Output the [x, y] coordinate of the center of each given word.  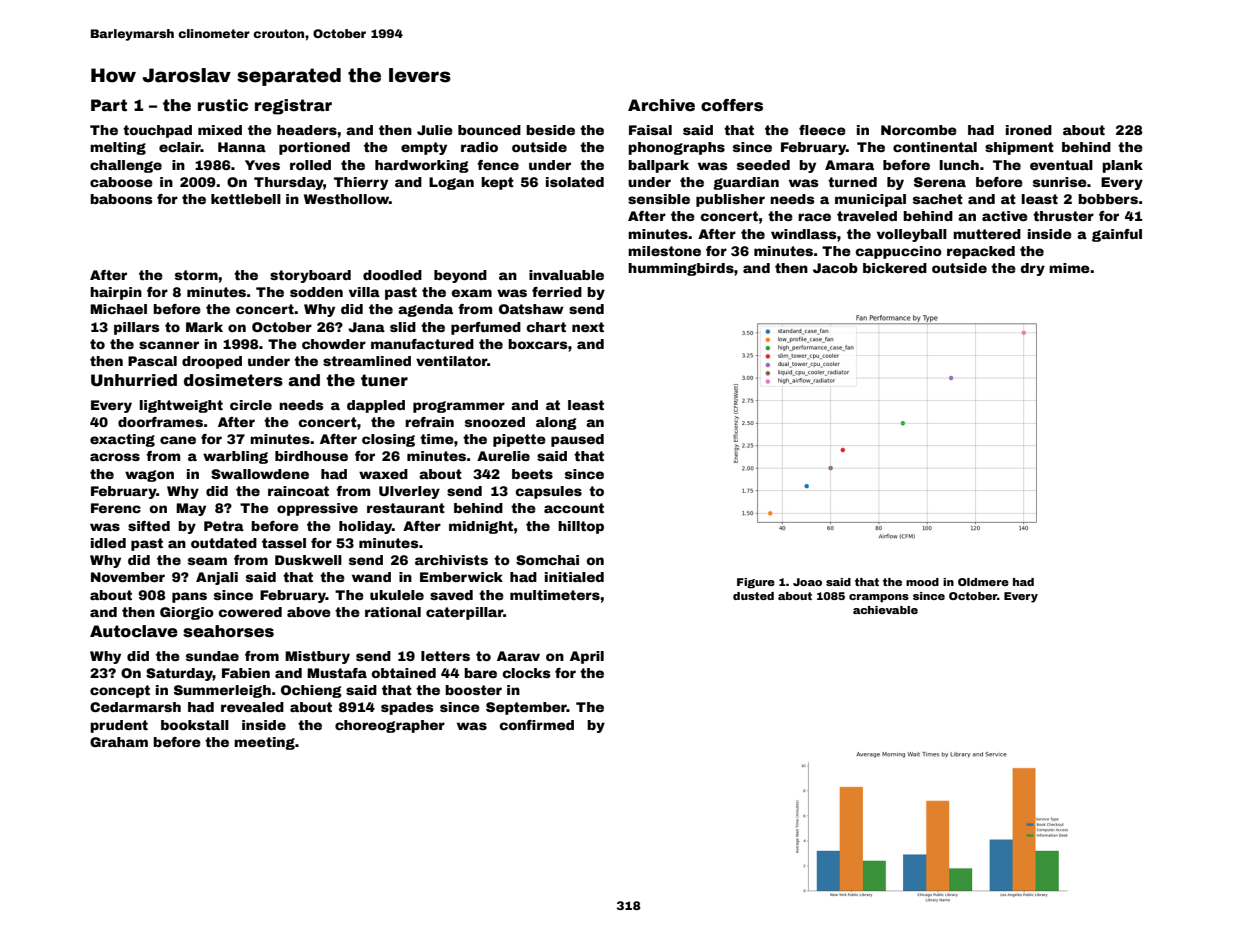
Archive [661, 105]
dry [1032, 269]
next [588, 327]
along [556, 423]
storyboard [310, 276]
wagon [149, 476]
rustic [223, 105]
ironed [1029, 130]
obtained [403, 673]
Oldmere [983, 582]
